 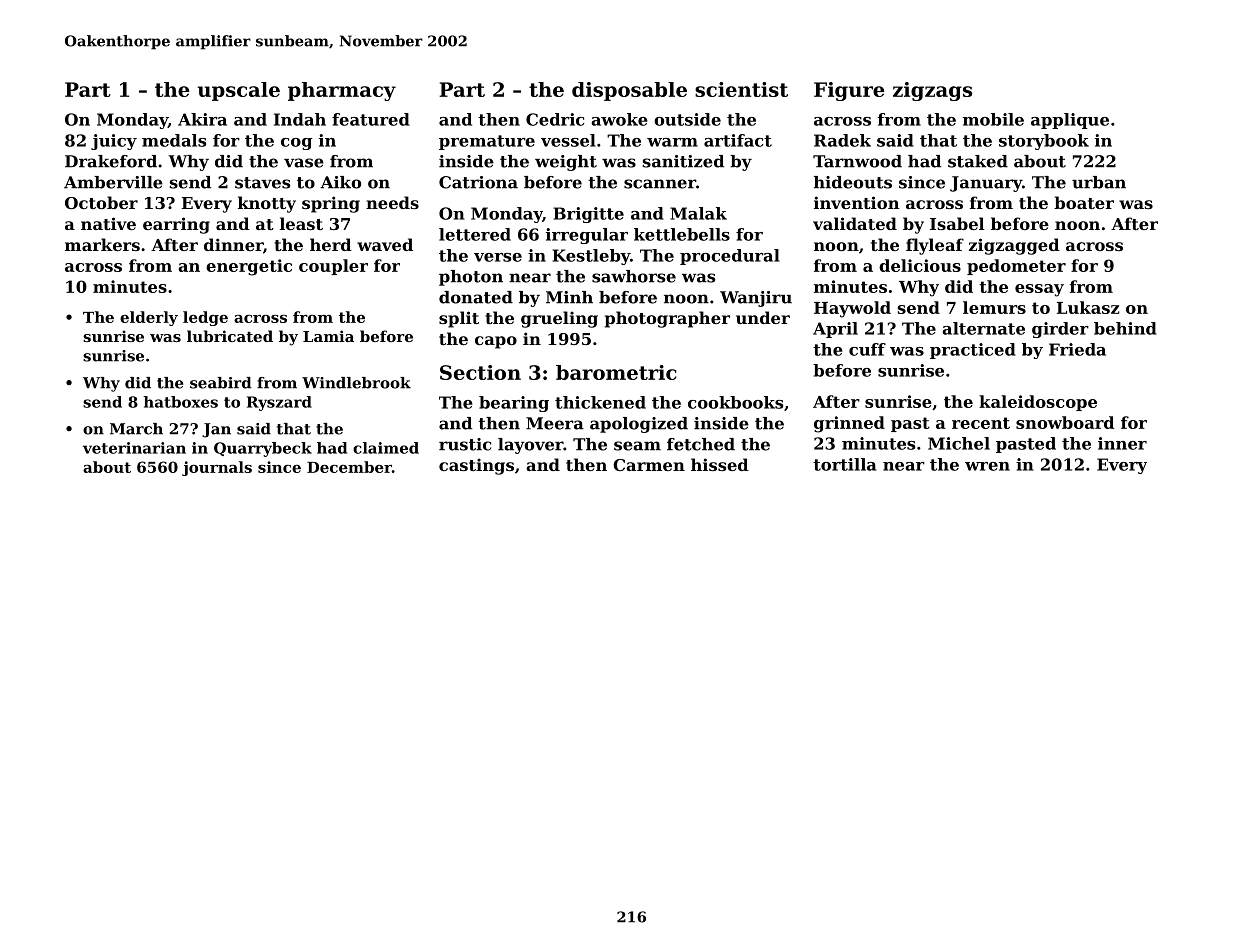 What do you see at coordinates (480, 372) in the page?
I see `Section` at bounding box center [480, 372].
